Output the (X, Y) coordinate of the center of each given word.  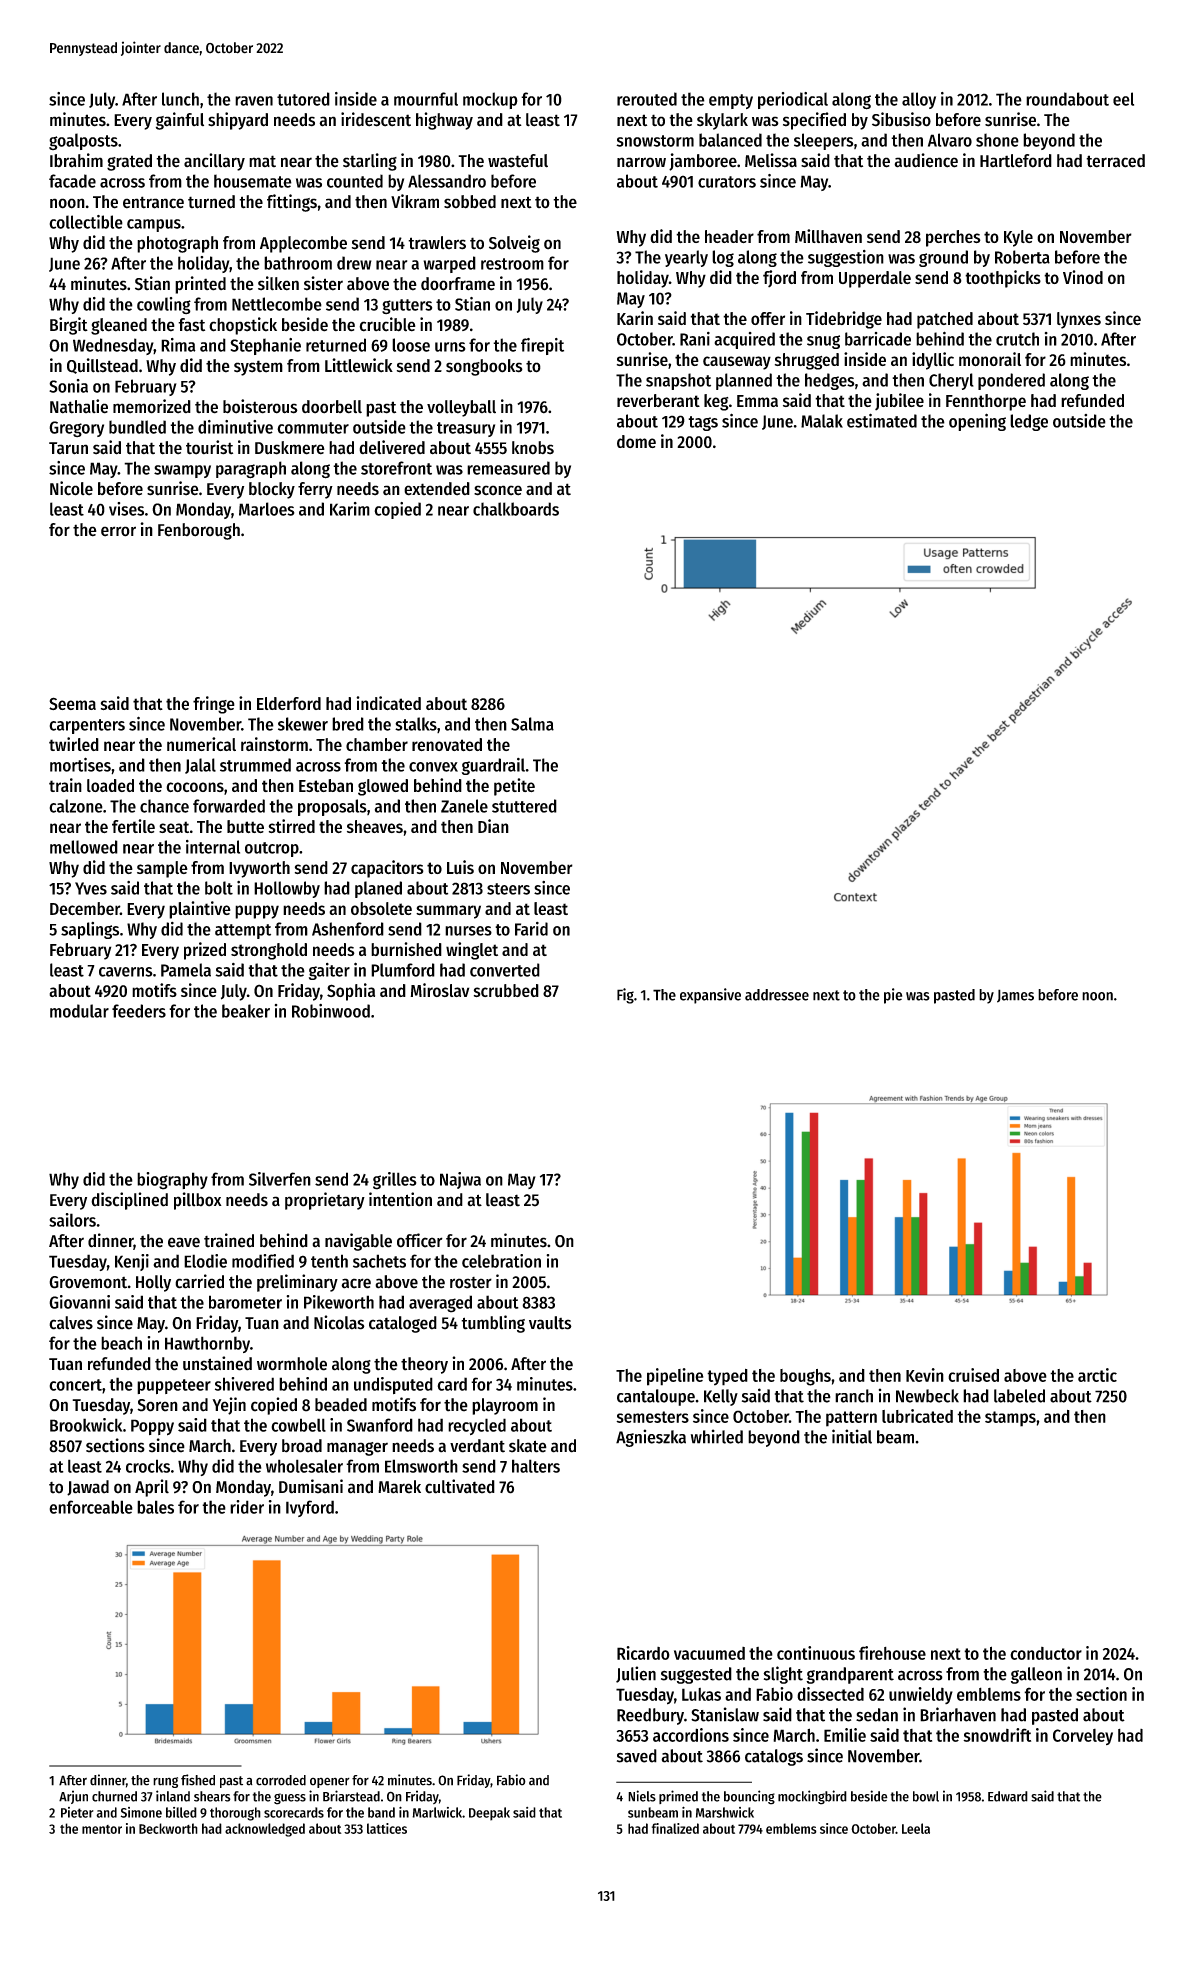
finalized (675, 1828)
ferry (315, 490)
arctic (1097, 1375)
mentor (102, 1829)
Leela (916, 1828)
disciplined (129, 1201)
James (1015, 996)
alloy (919, 100)
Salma (532, 724)
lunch (180, 99)
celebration (501, 1261)
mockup (490, 100)
